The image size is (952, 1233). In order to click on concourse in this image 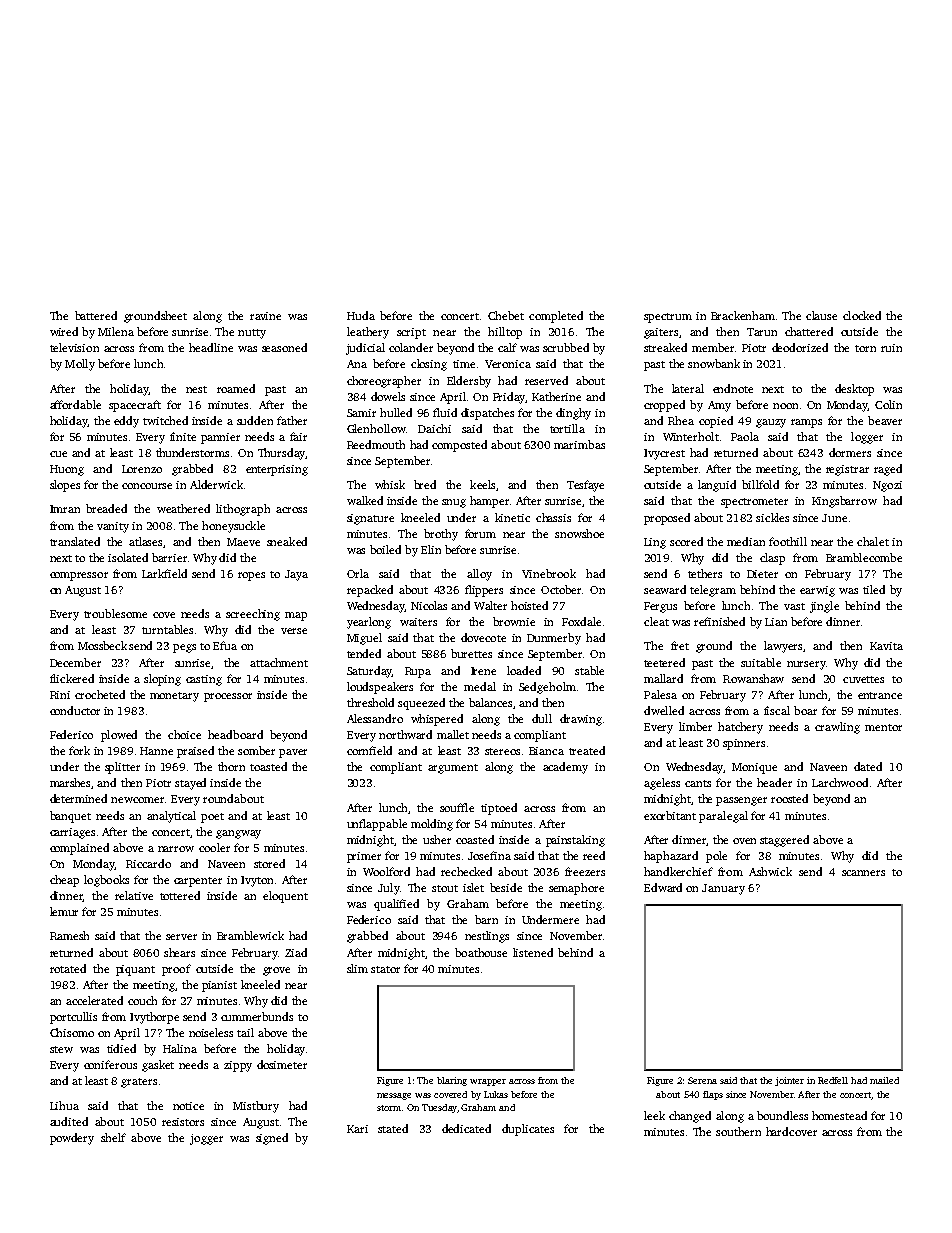, I will do `click(147, 486)`.
